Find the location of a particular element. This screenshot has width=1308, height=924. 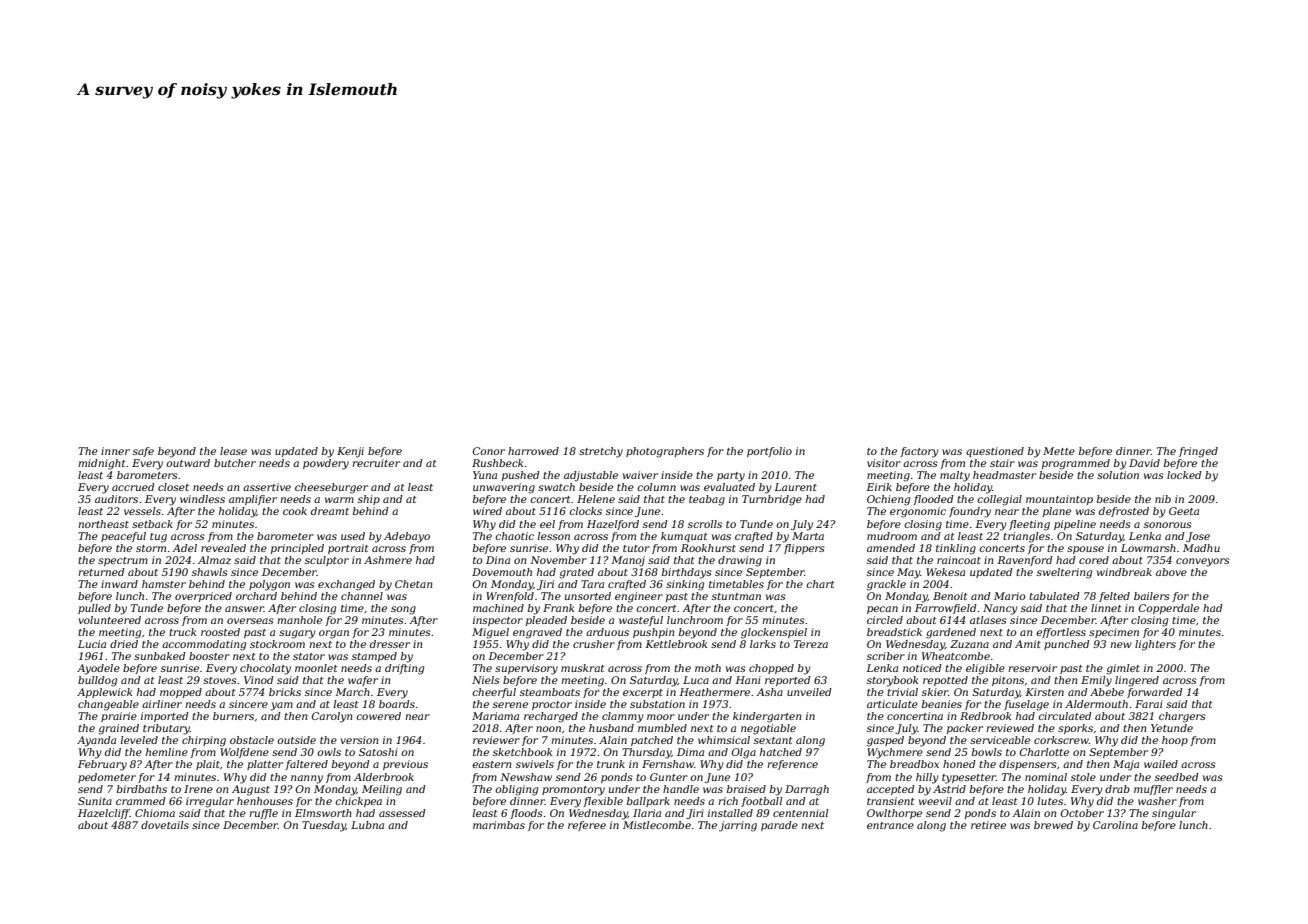

irregular is located at coordinates (210, 802).
